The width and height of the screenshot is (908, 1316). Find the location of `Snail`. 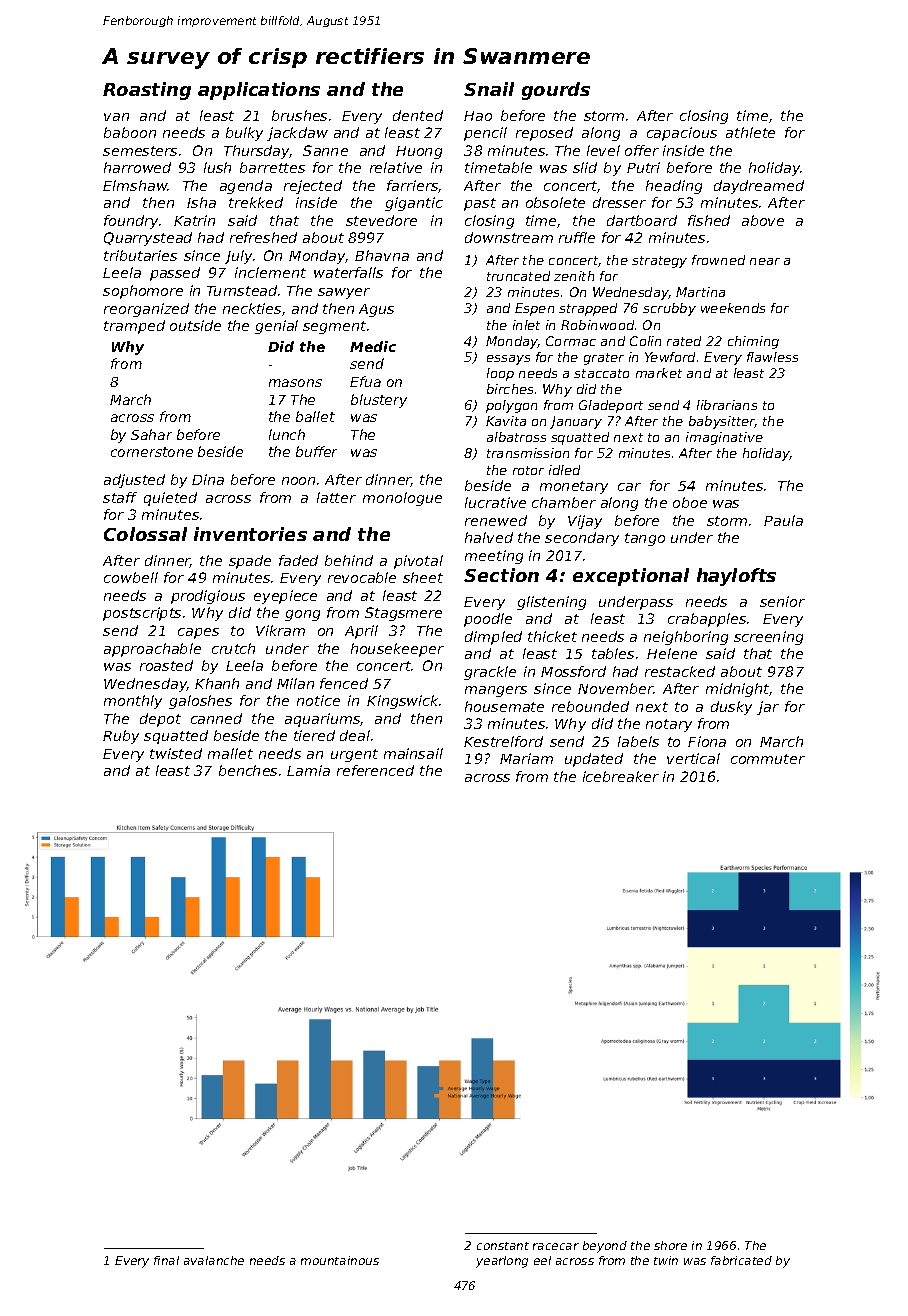

Snail is located at coordinates (489, 89).
